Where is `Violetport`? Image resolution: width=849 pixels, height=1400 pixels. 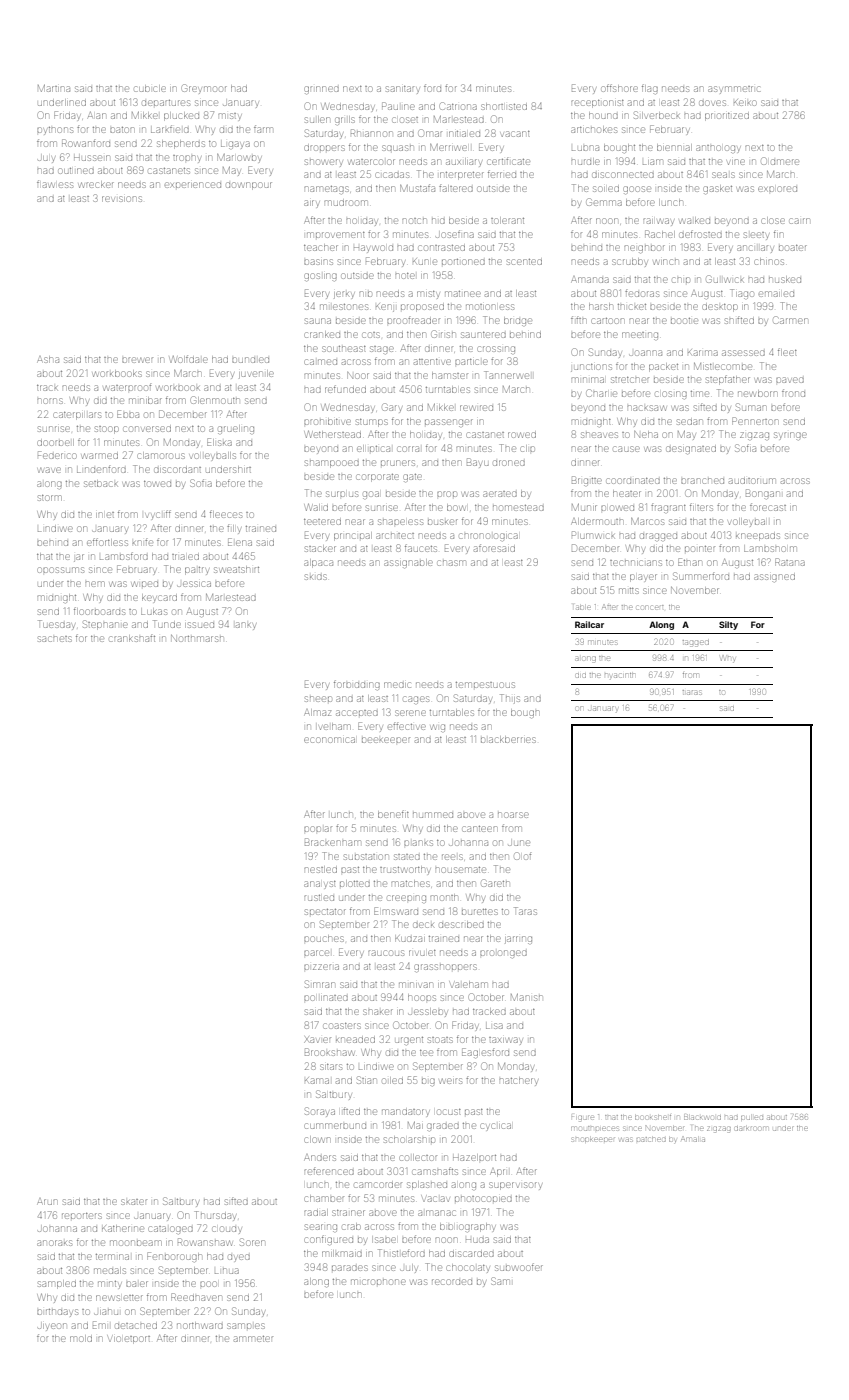
Violetport is located at coordinates (129, 1340).
